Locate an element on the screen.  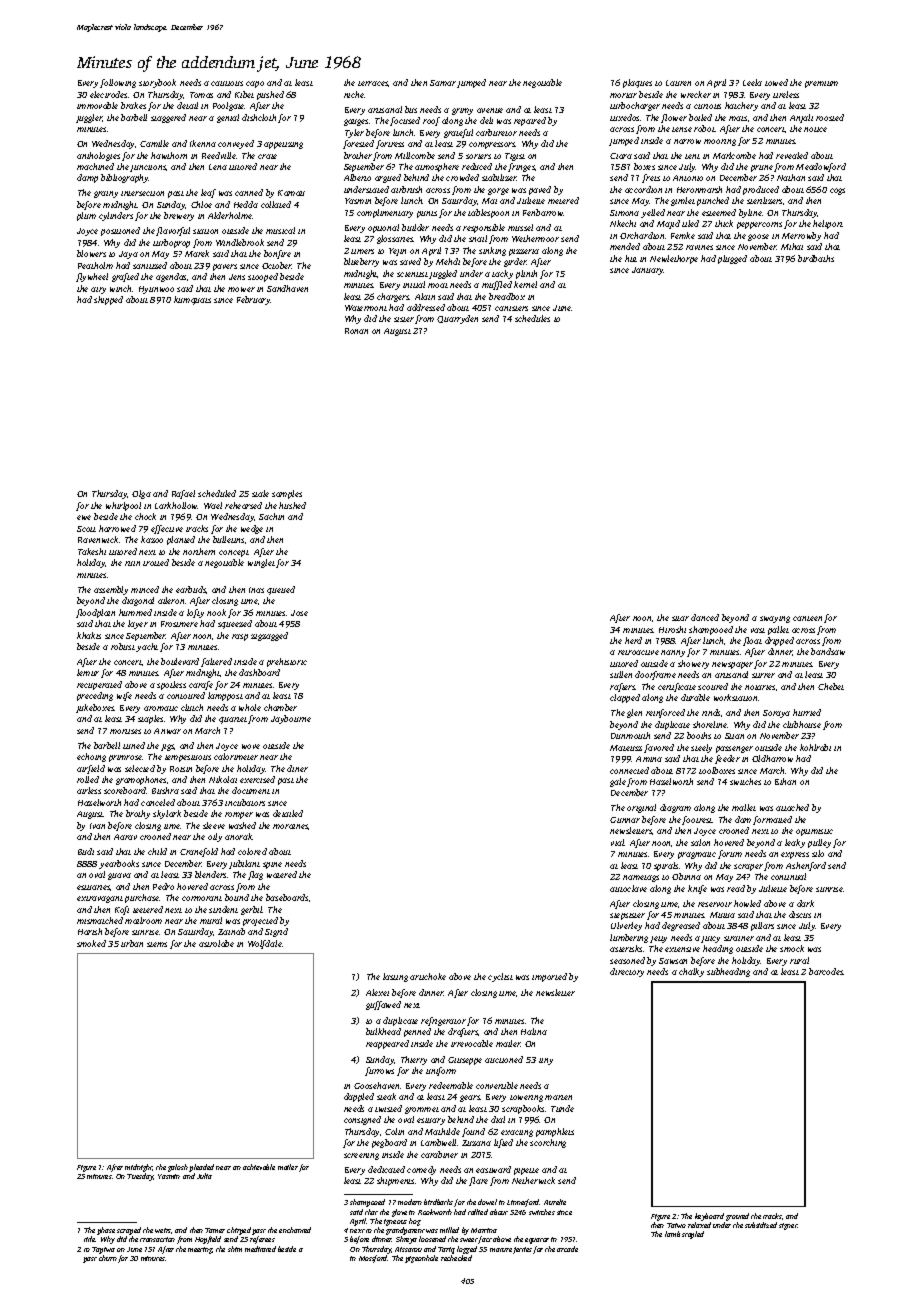
Jose is located at coordinates (299, 613).
